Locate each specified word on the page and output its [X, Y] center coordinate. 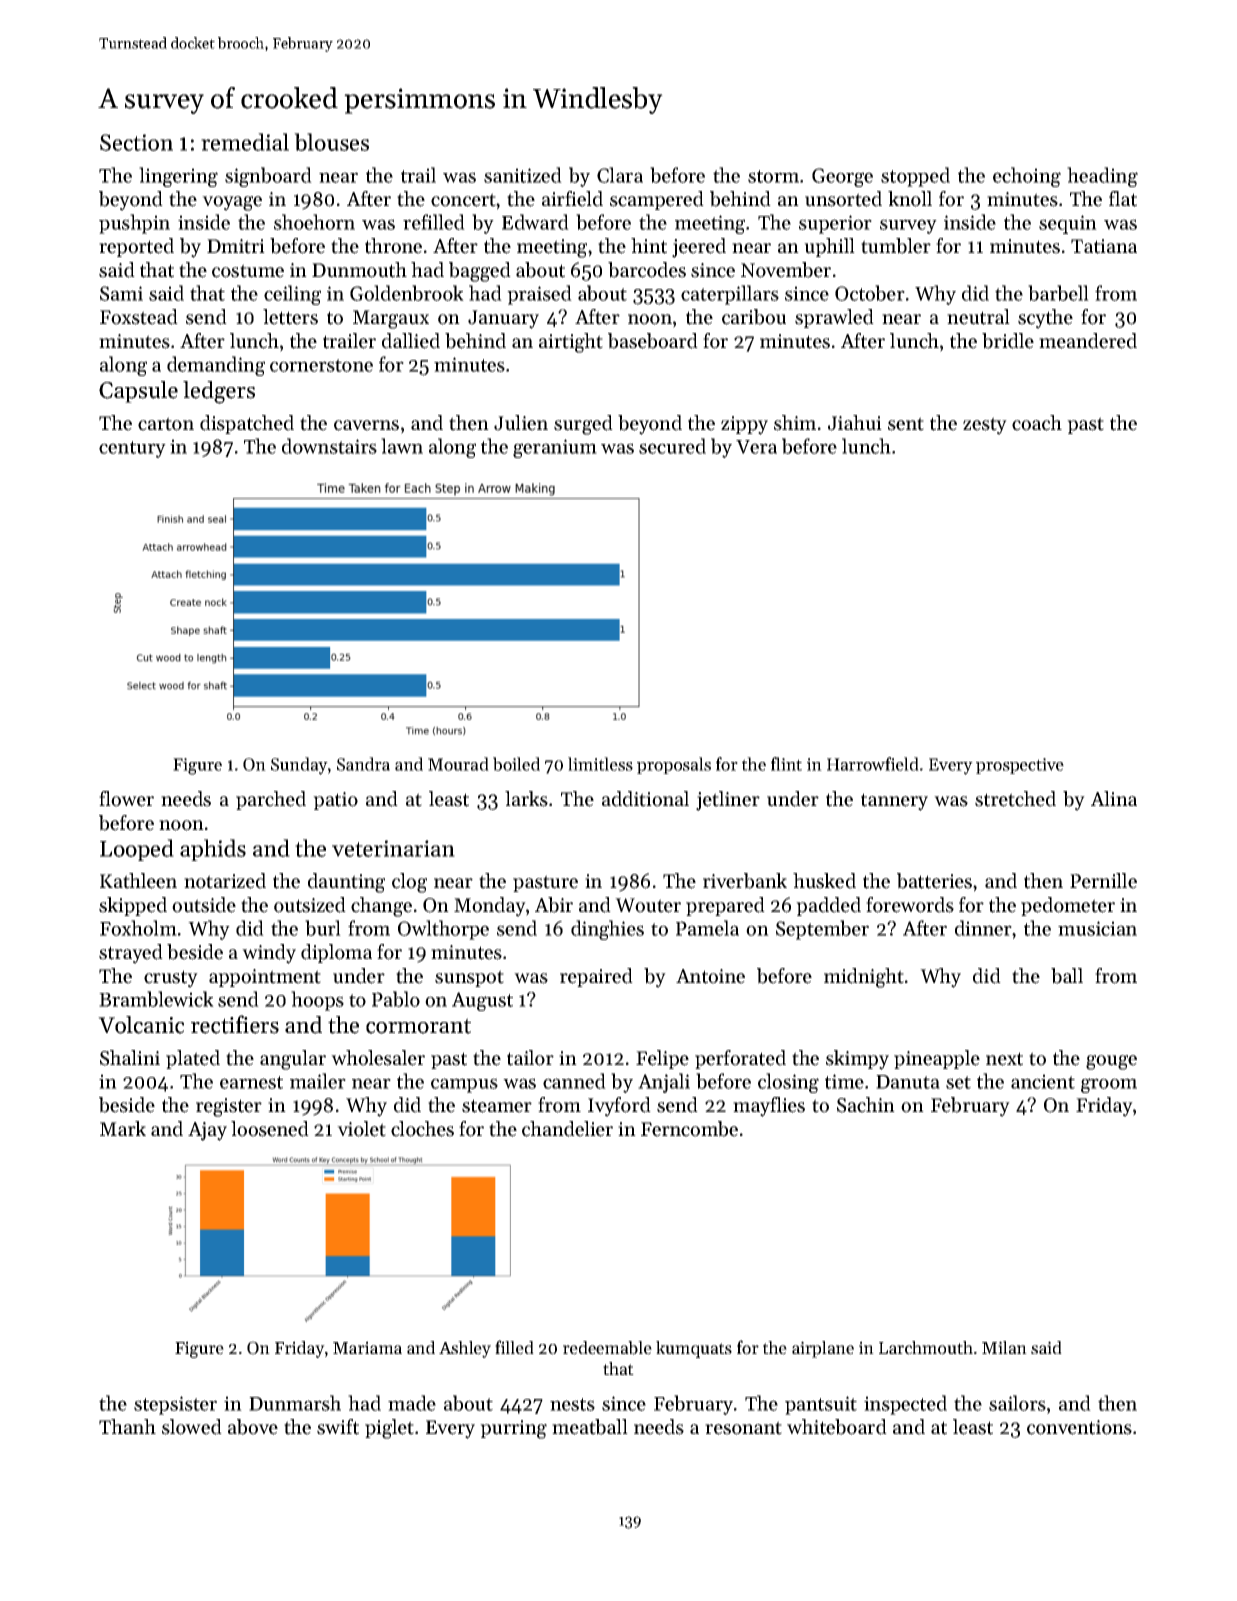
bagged [480, 272]
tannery [894, 802]
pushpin [134, 224]
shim [795, 423]
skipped [133, 906]
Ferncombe [689, 1129]
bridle [1008, 341]
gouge [1111, 1062]
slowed [192, 1427]
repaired [596, 977]
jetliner [728, 801]
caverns [366, 425]
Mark [123, 1128]
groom [1109, 1085]
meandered [1088, 341]
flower [126, 799]
